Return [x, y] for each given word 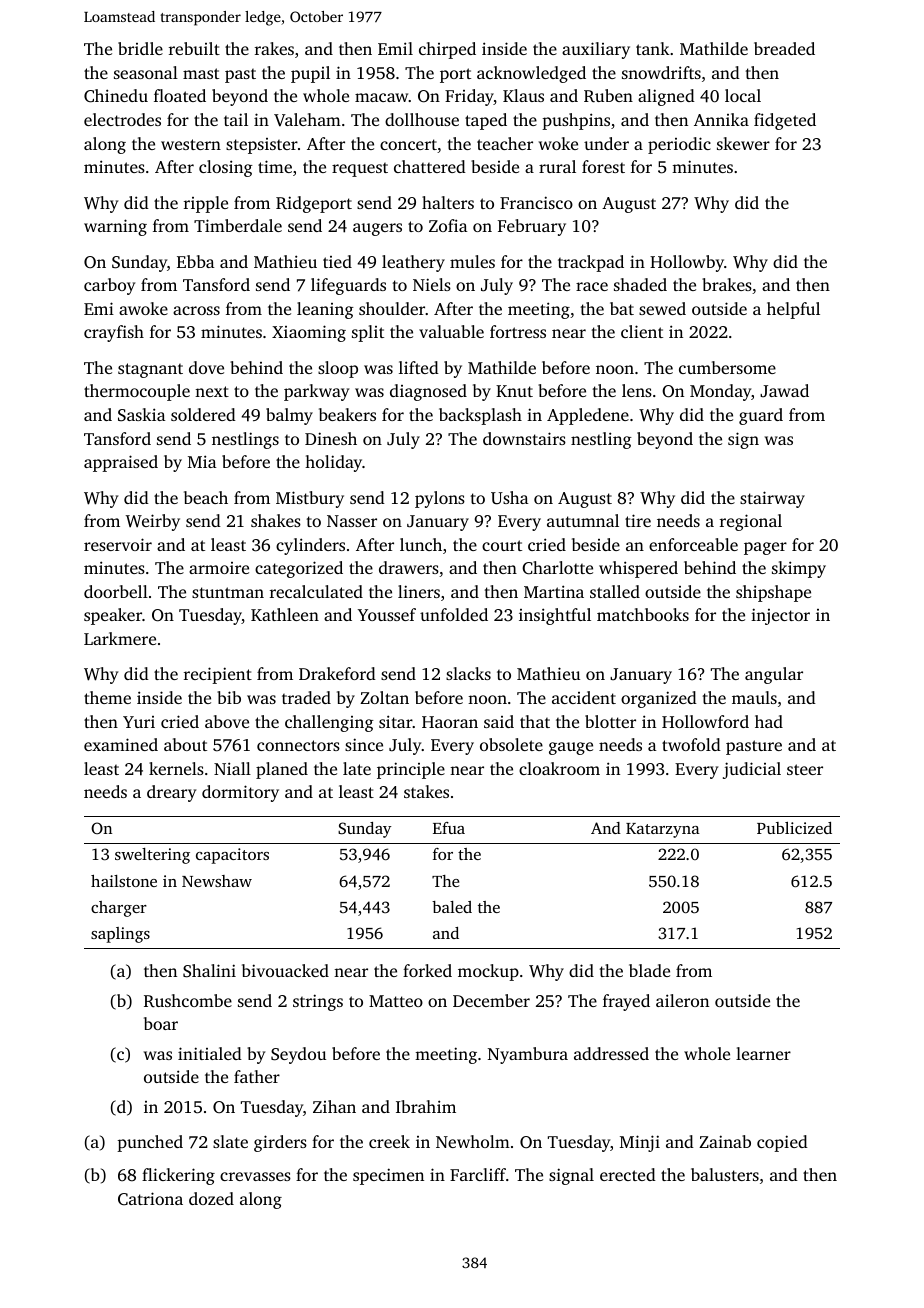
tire [638, 520]
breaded [784, 48]
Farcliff [478, 1174]
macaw [382, 97]
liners [419, 591]
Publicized [794, 828]
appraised [121, 463]
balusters [725, 1174]
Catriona [150, 1199]
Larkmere [120, 638]
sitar [396, 721]
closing [226, 168]
